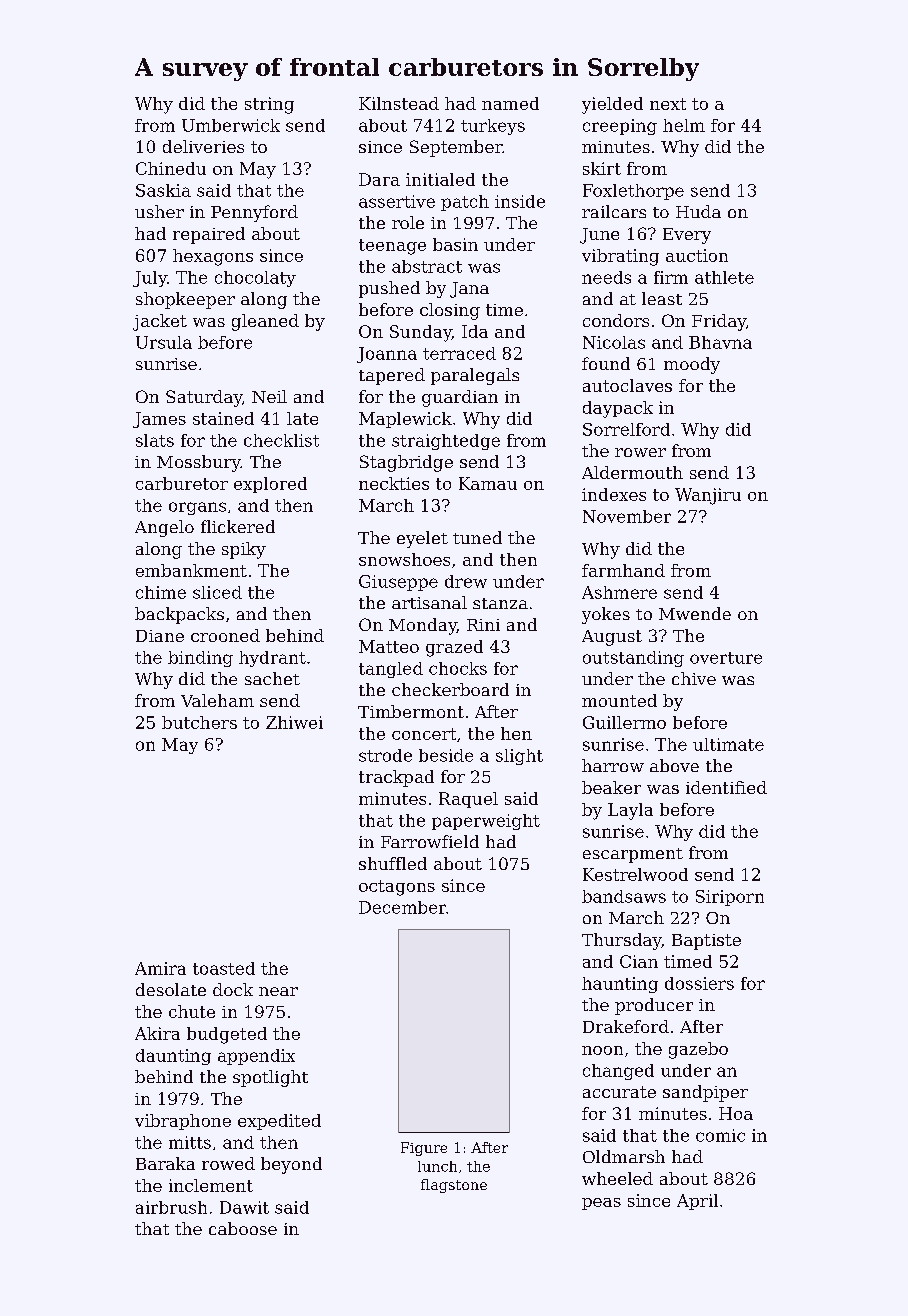 The height and width of the screenshot is (1316, 908). Describe the element at coordinates (227, 1035) in the screenshot. I see `budgeted` at that location.
